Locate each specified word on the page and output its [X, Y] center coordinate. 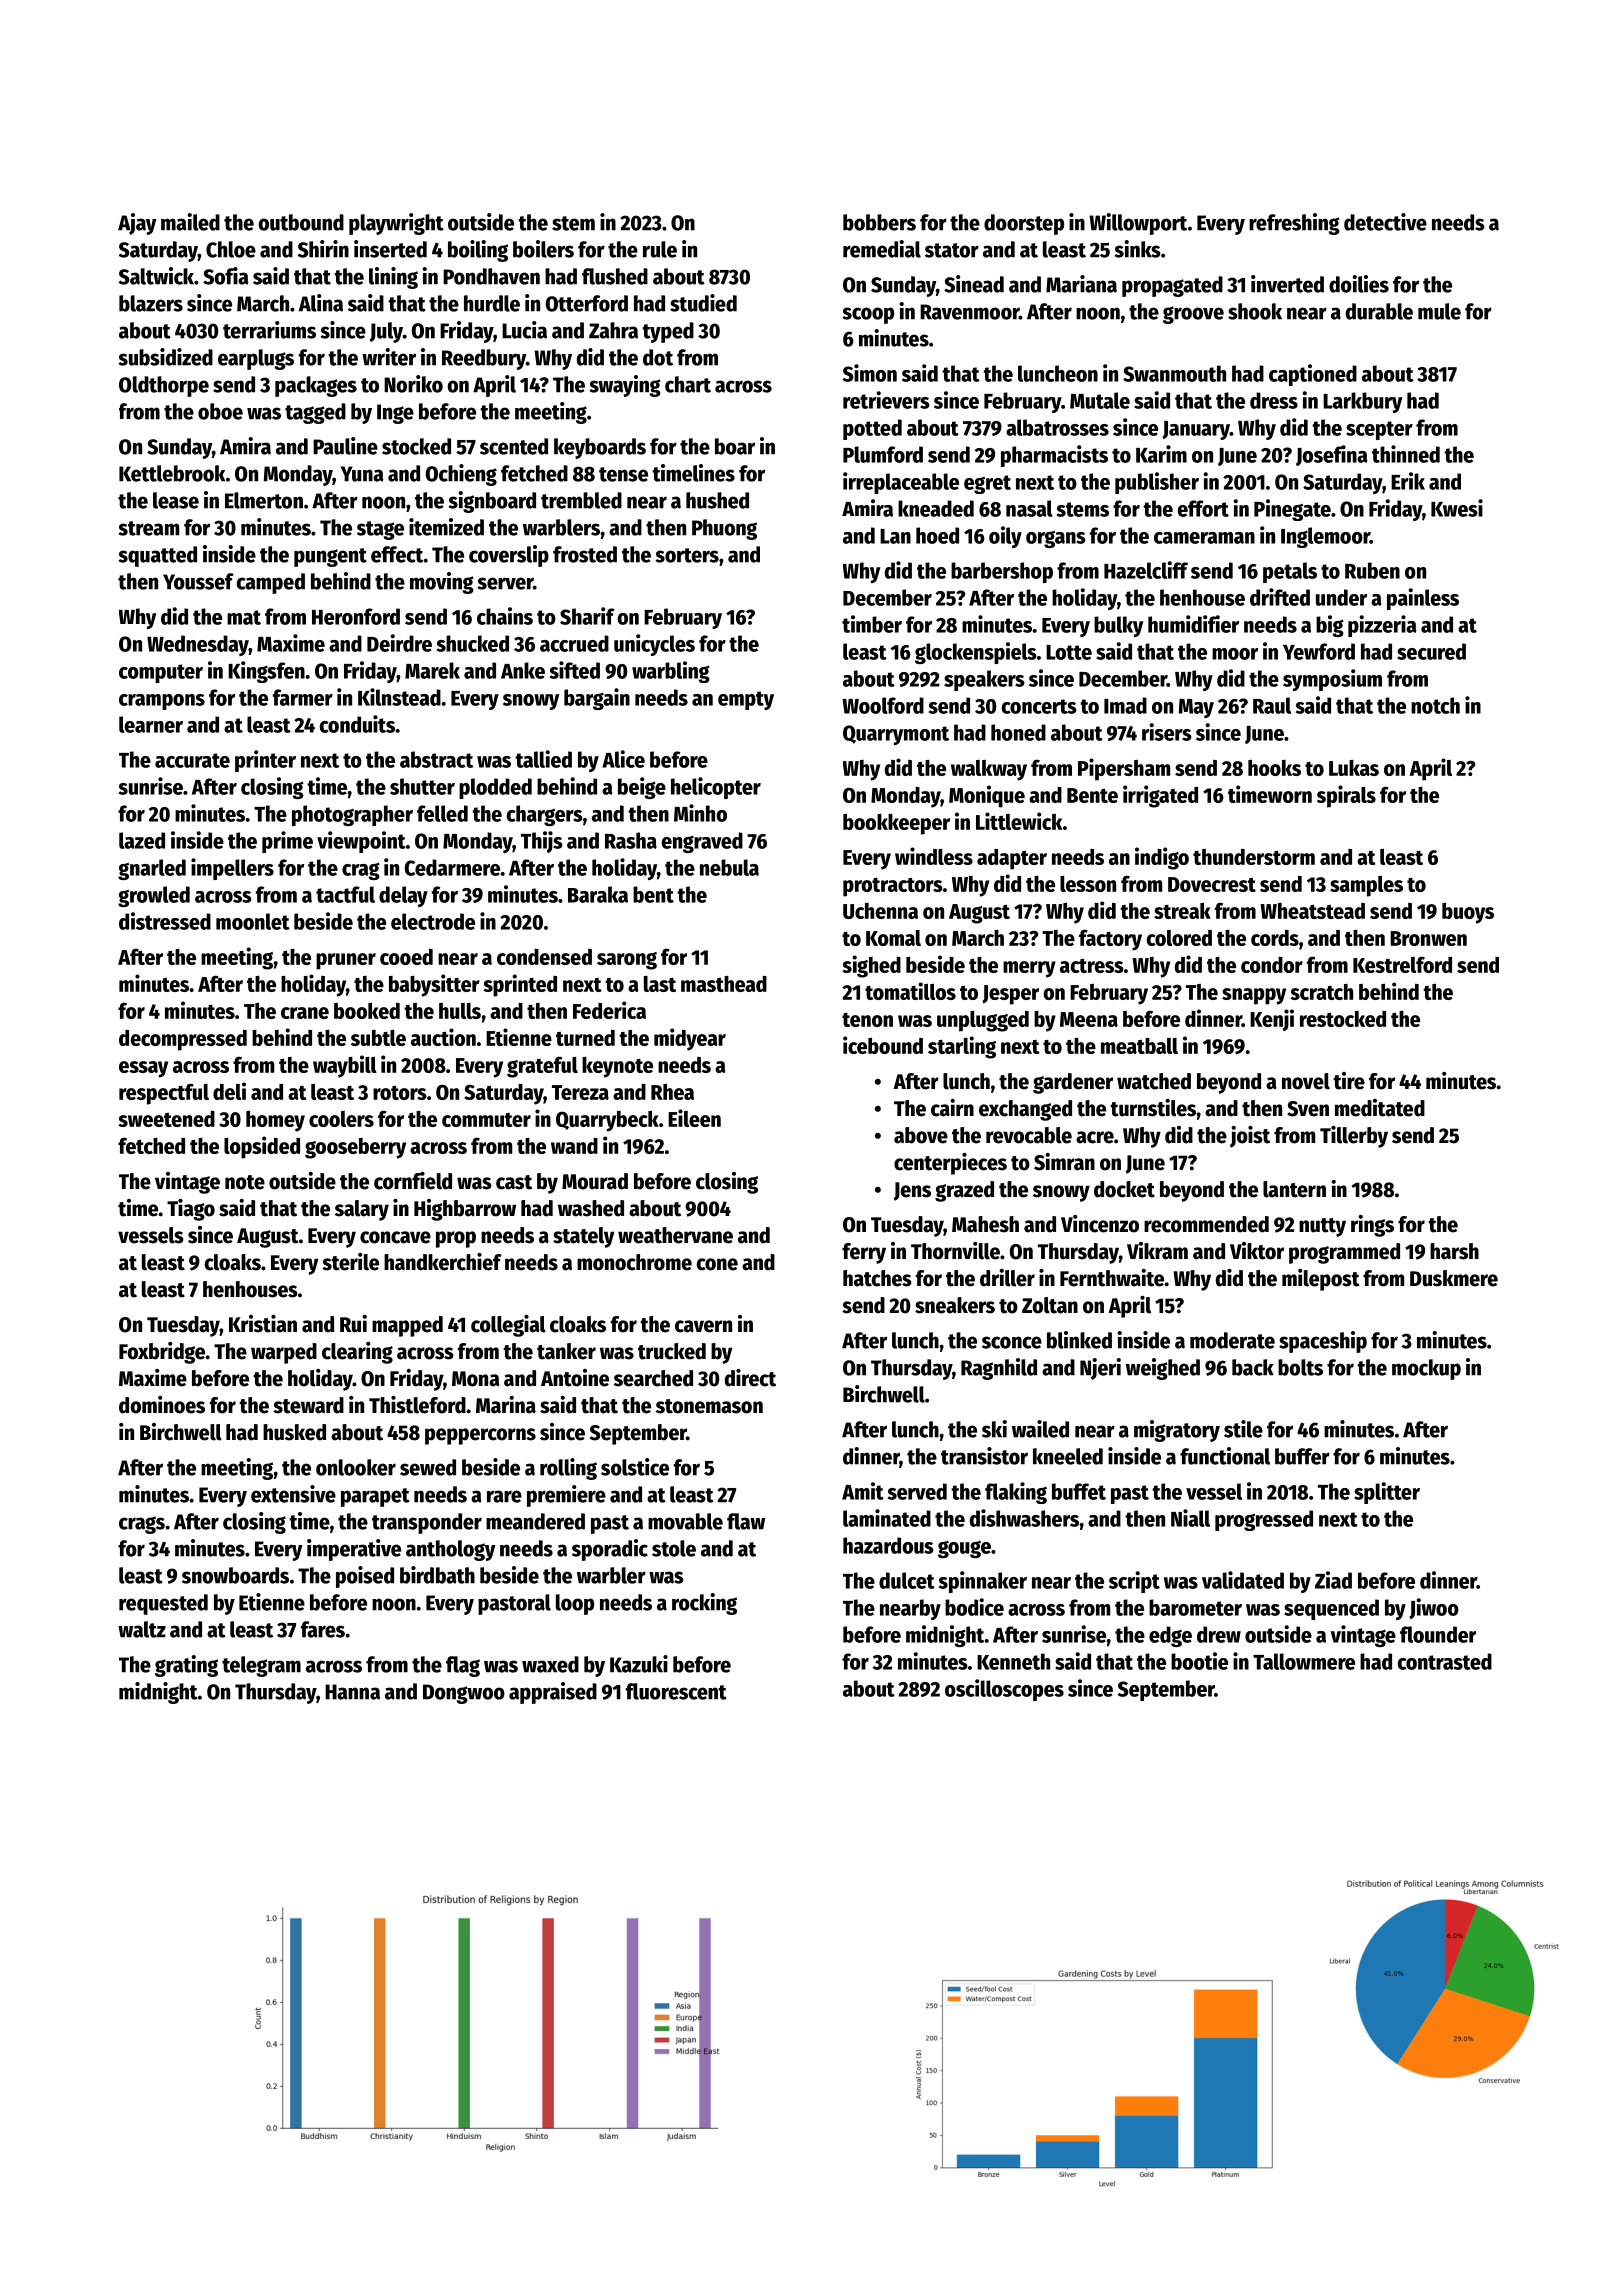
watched [1154, 1081]
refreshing [1294, 224]
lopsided [262, 1147]
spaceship [1323, 1342]
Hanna [352, 1692]
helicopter [716, 788]
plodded [495, 788]
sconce [1012, 1342]
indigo [1162, 858]
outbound [301, 222]
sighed [871, 966]
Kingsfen [266, 672]
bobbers [879, 222]
